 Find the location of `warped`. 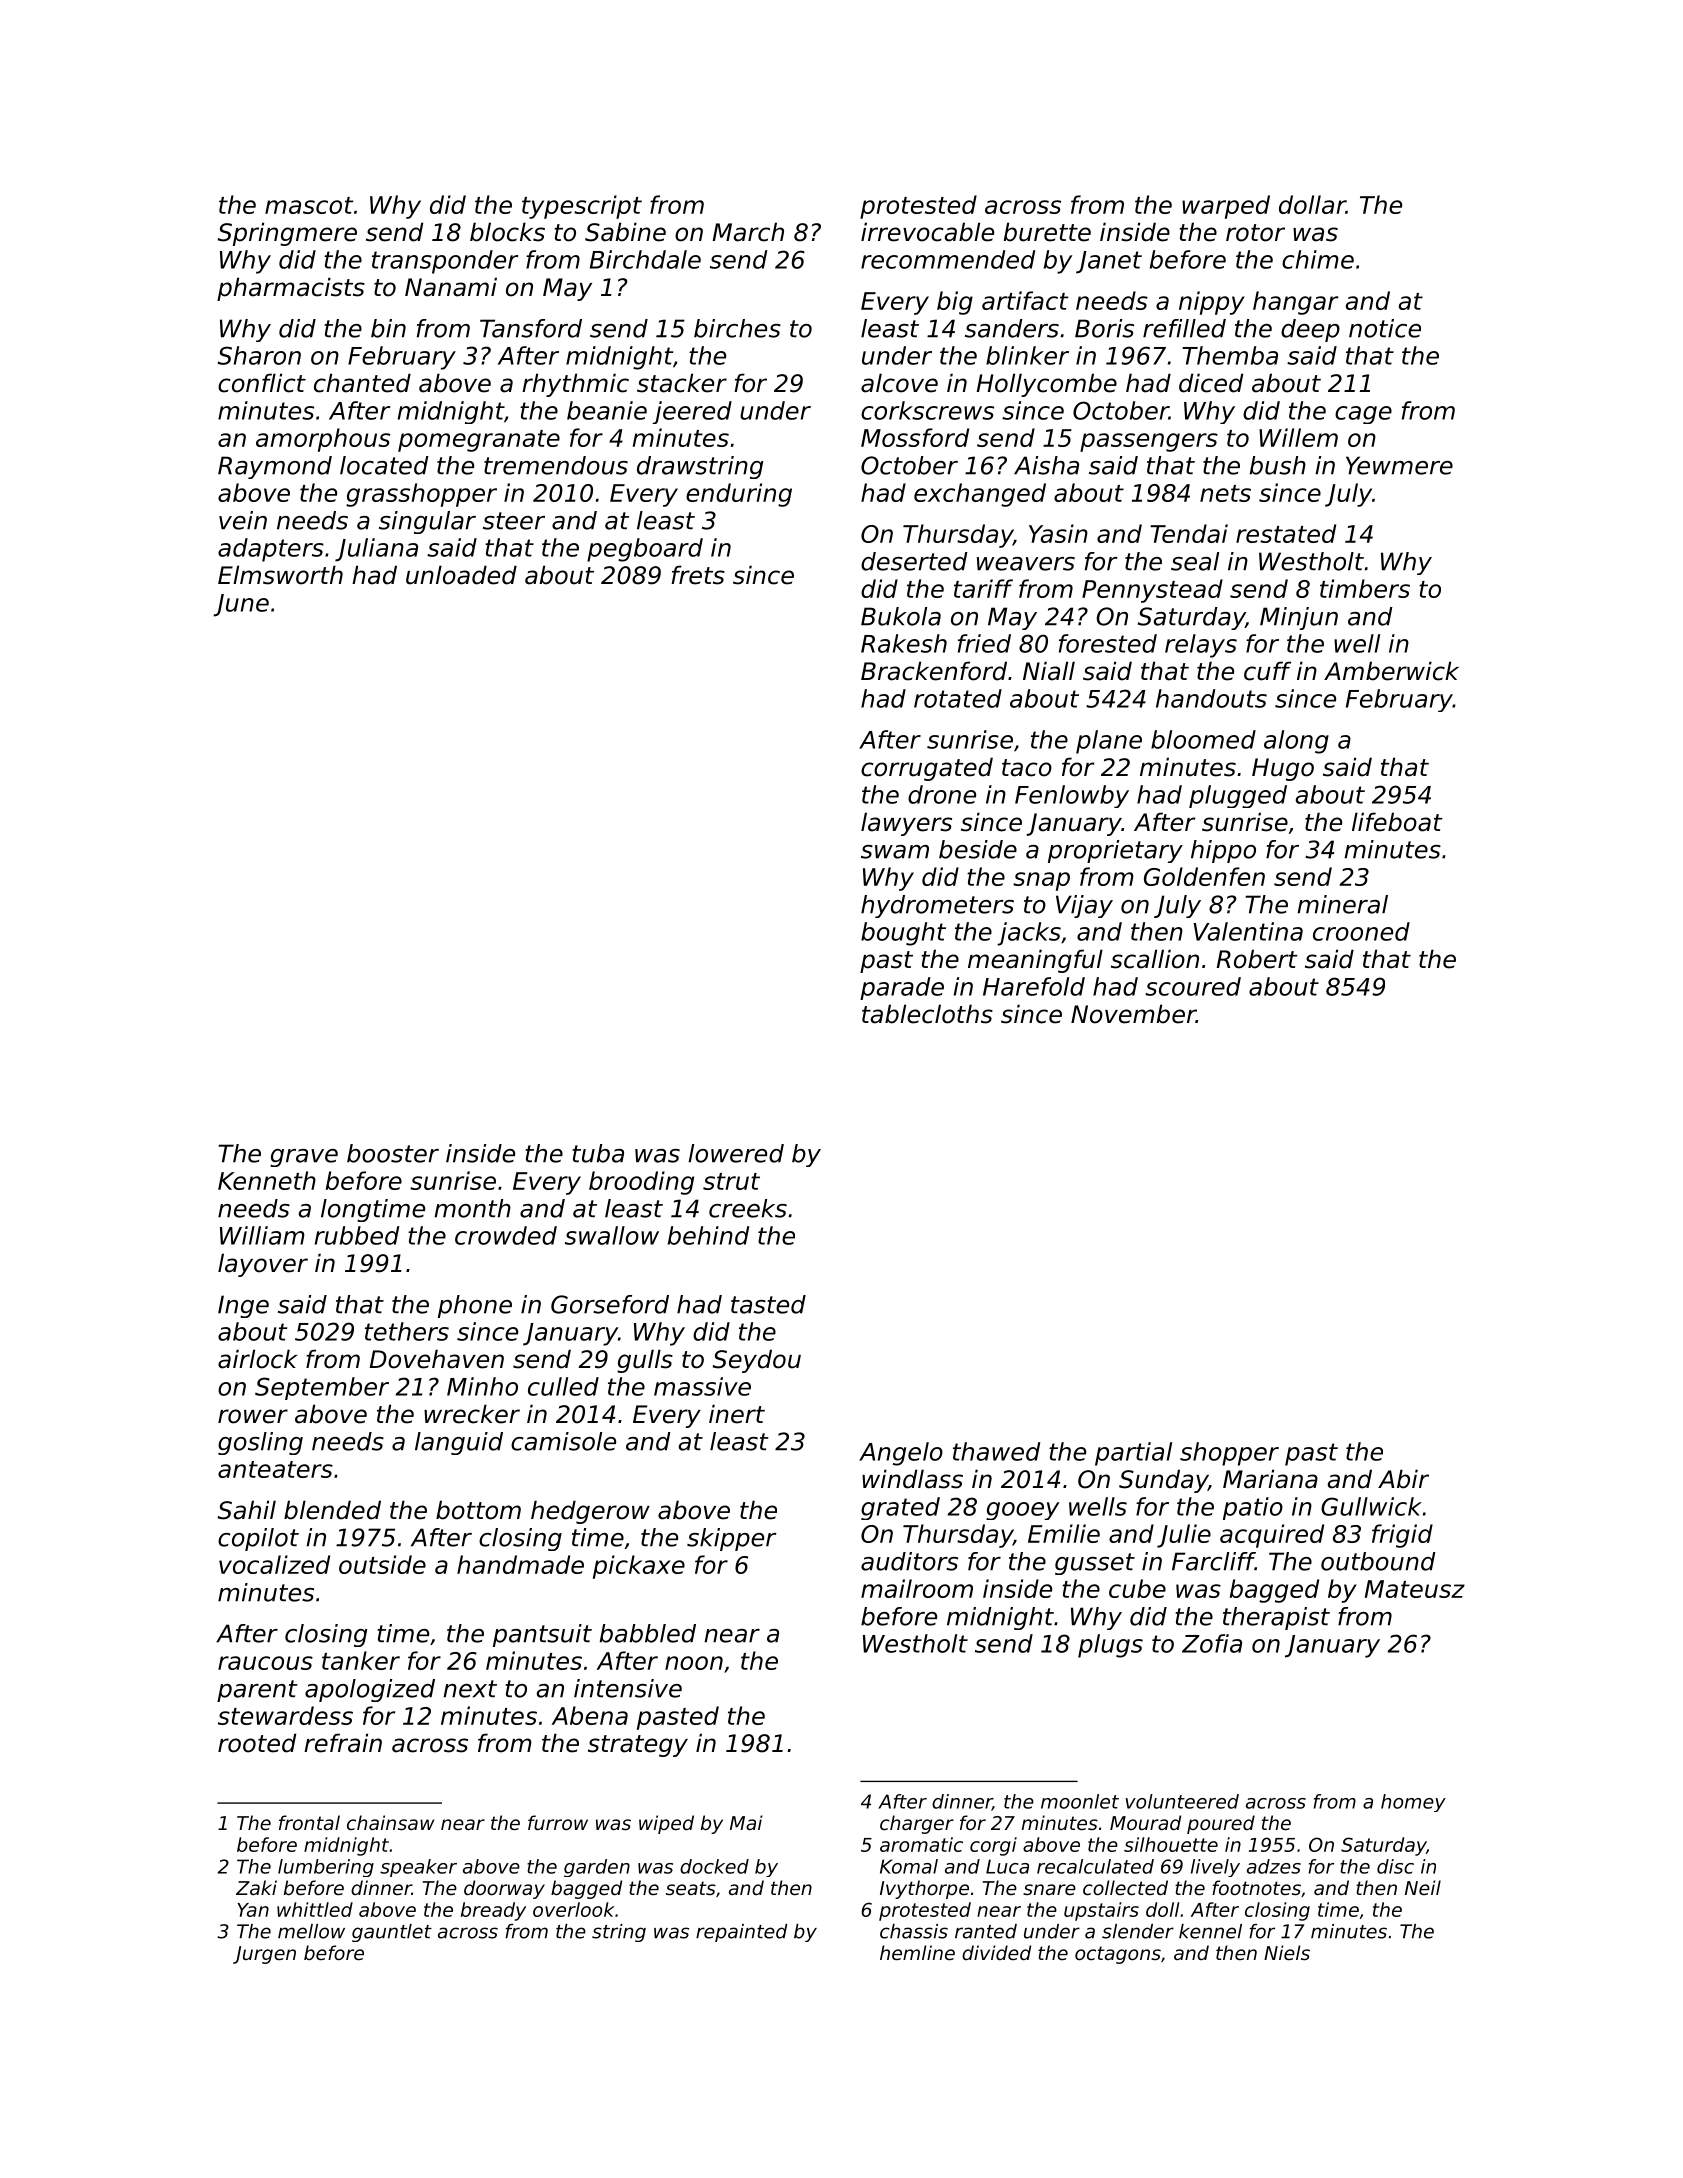

warped is located at coordinates (1226, 207).
